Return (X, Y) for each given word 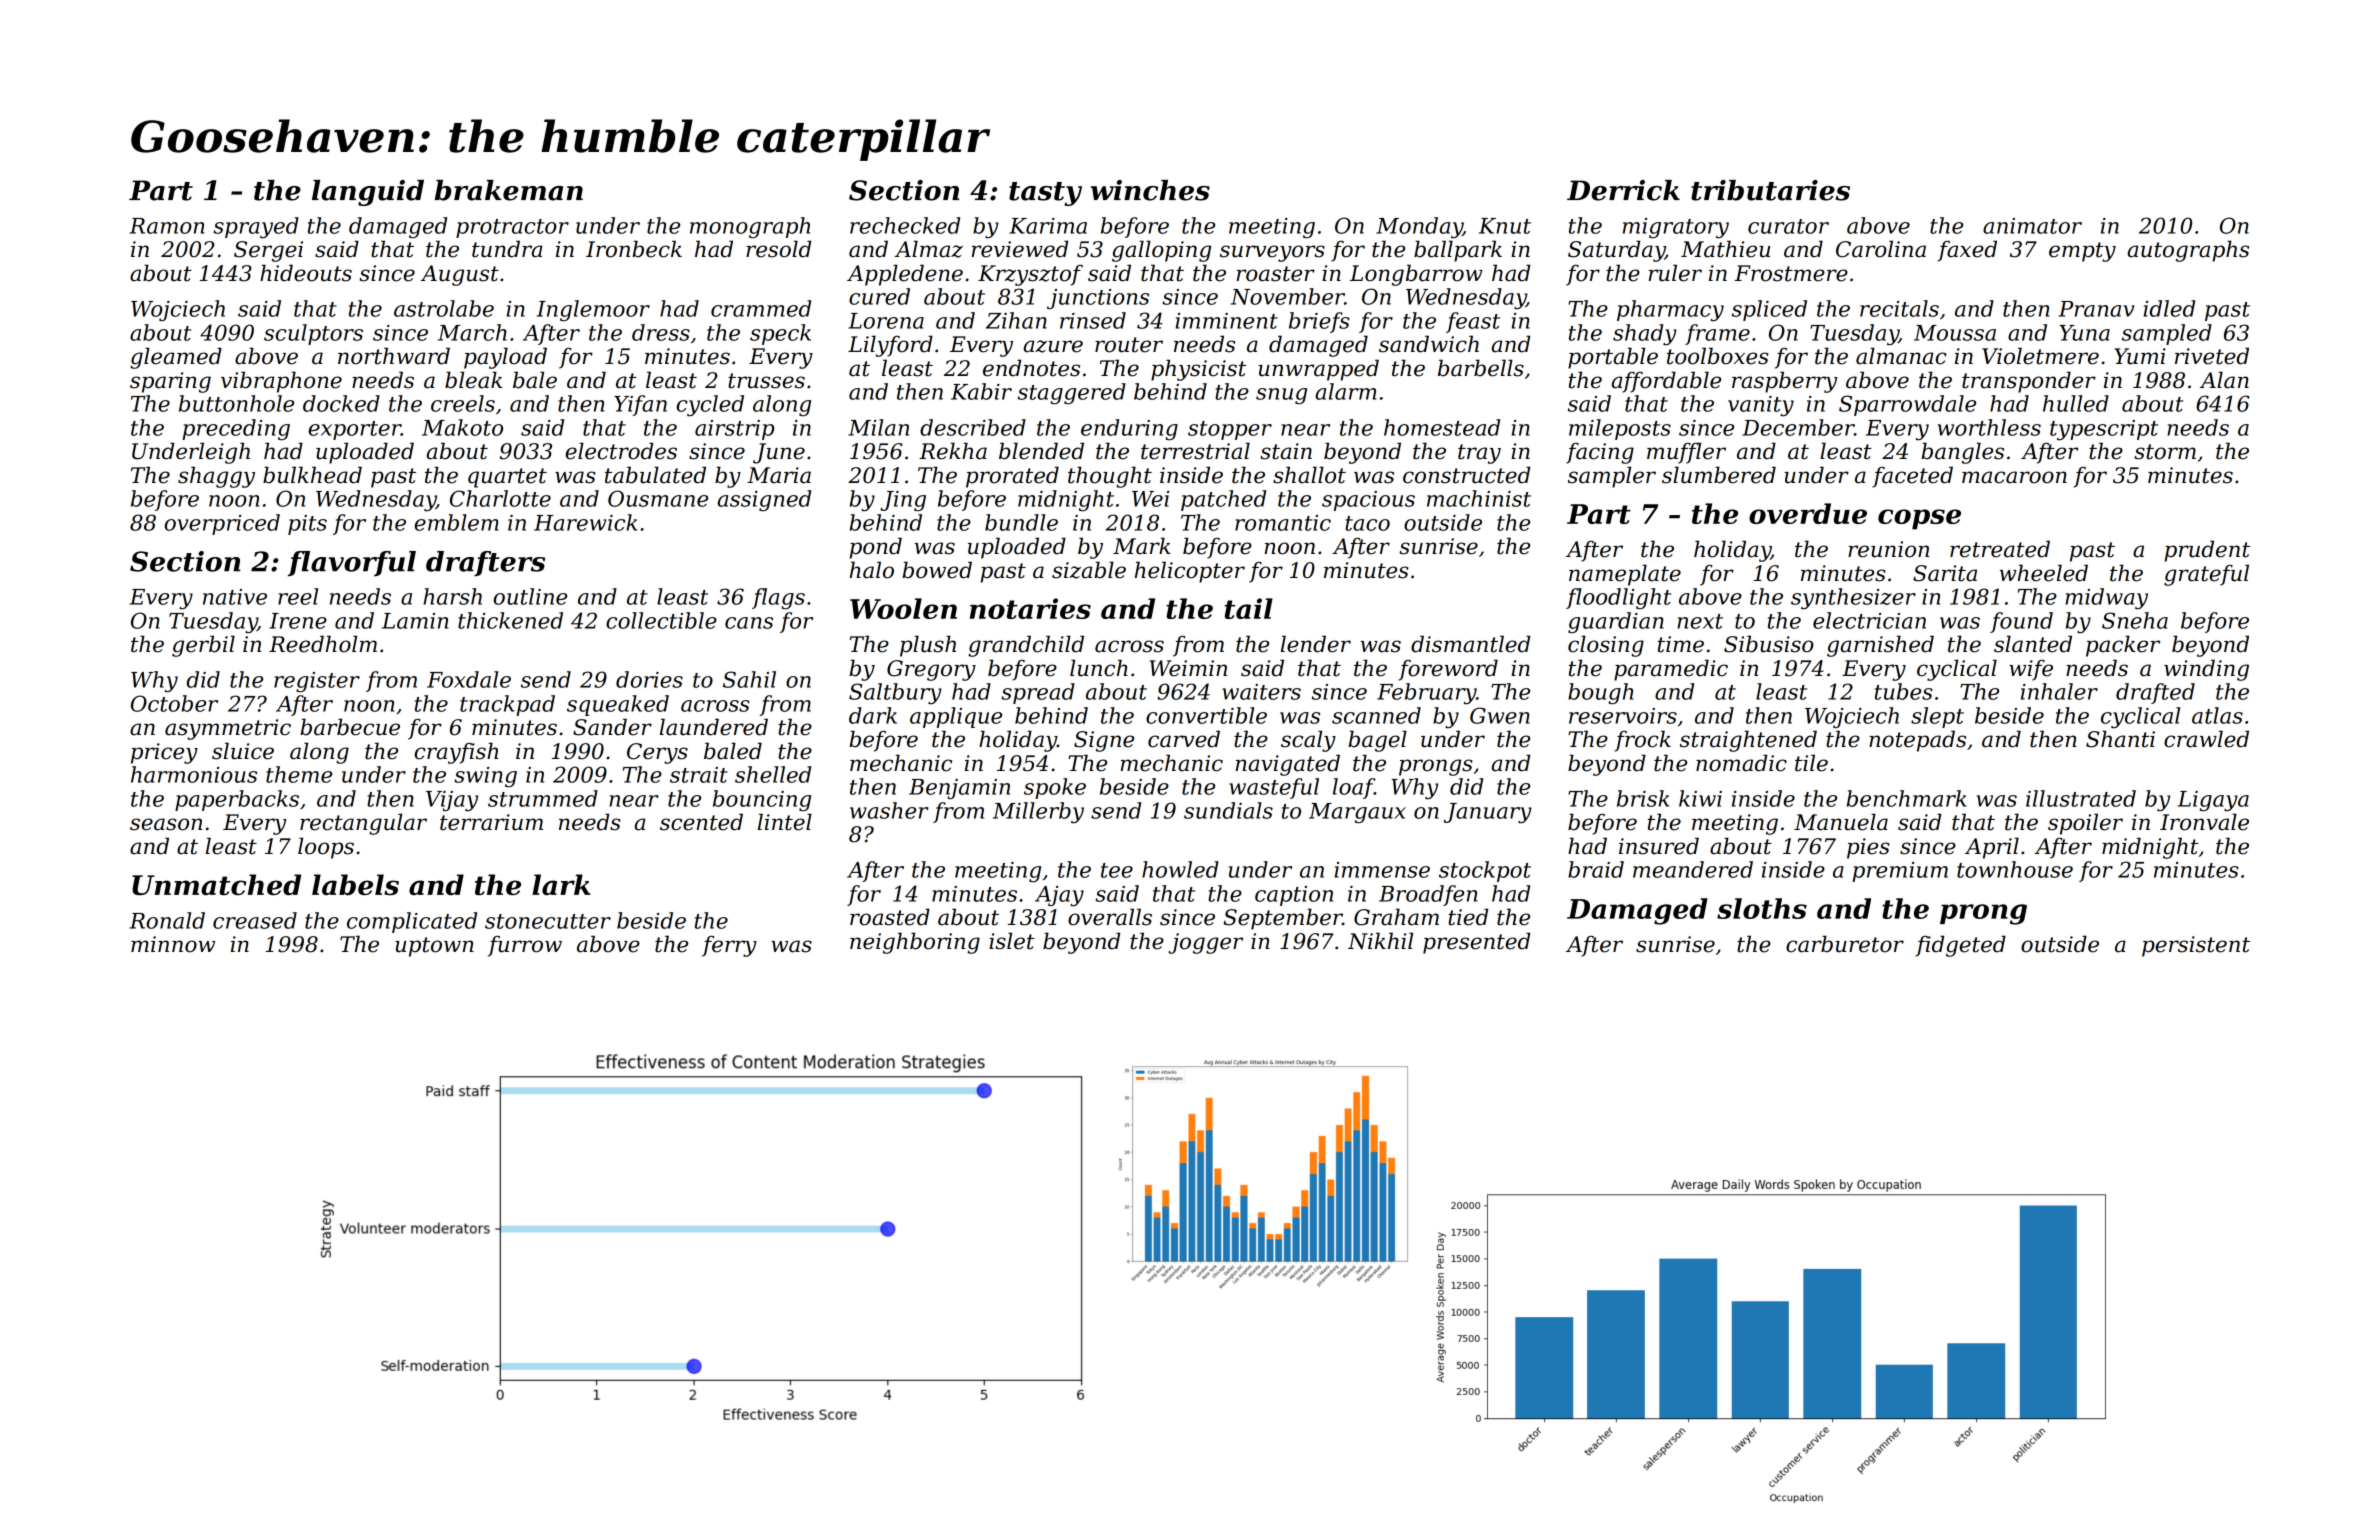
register (317, 682)
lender (1316, 644)
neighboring (915, 943)
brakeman (509, 190)
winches (1150, 190)
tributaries (1770, 190)
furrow (525, 946)
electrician (1869, 620)
